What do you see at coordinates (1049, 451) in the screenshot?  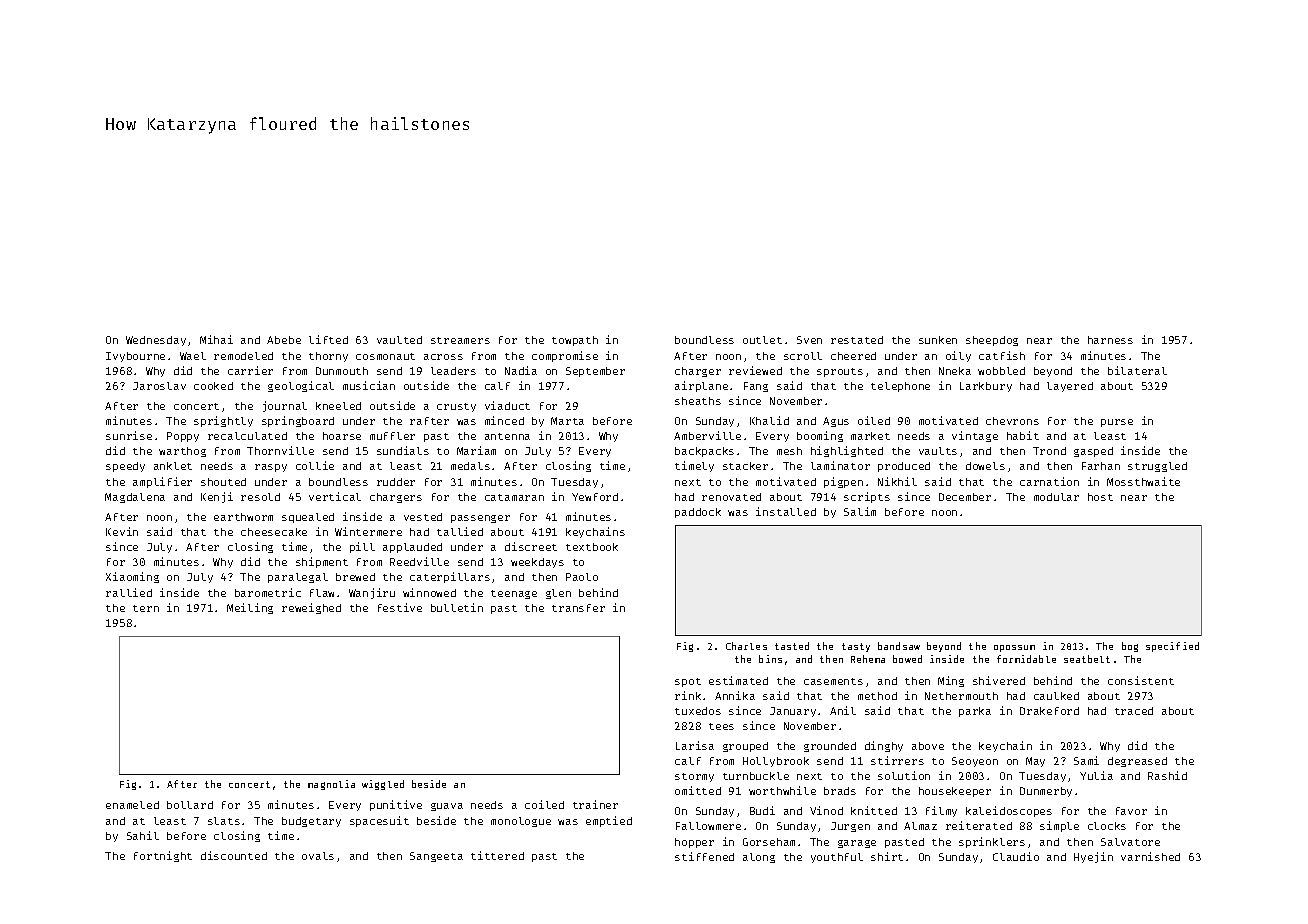 I see `Trond` at bounding box center [1049, 451].
